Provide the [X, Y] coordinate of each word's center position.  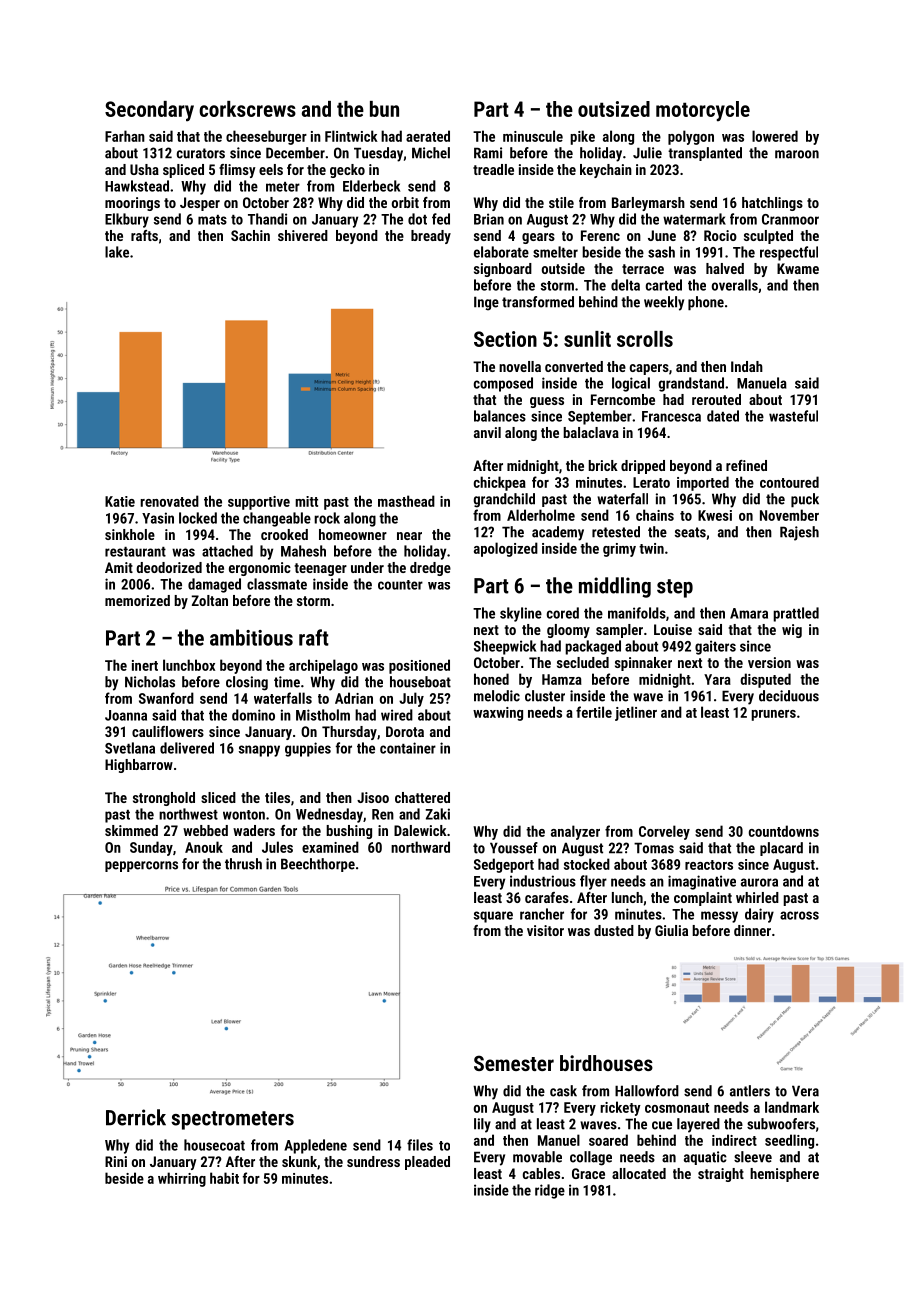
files [420, 1145]
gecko [347, 171]
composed [503, 384]
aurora [759, 882]
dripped [643, 467]
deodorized [169, 567]
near [409, 536]
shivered [303, 235]
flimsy [237, 171]
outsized [614, 109]
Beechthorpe [318, 865]
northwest [188, 814]
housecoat [214, 1145]
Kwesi [715, 515]
